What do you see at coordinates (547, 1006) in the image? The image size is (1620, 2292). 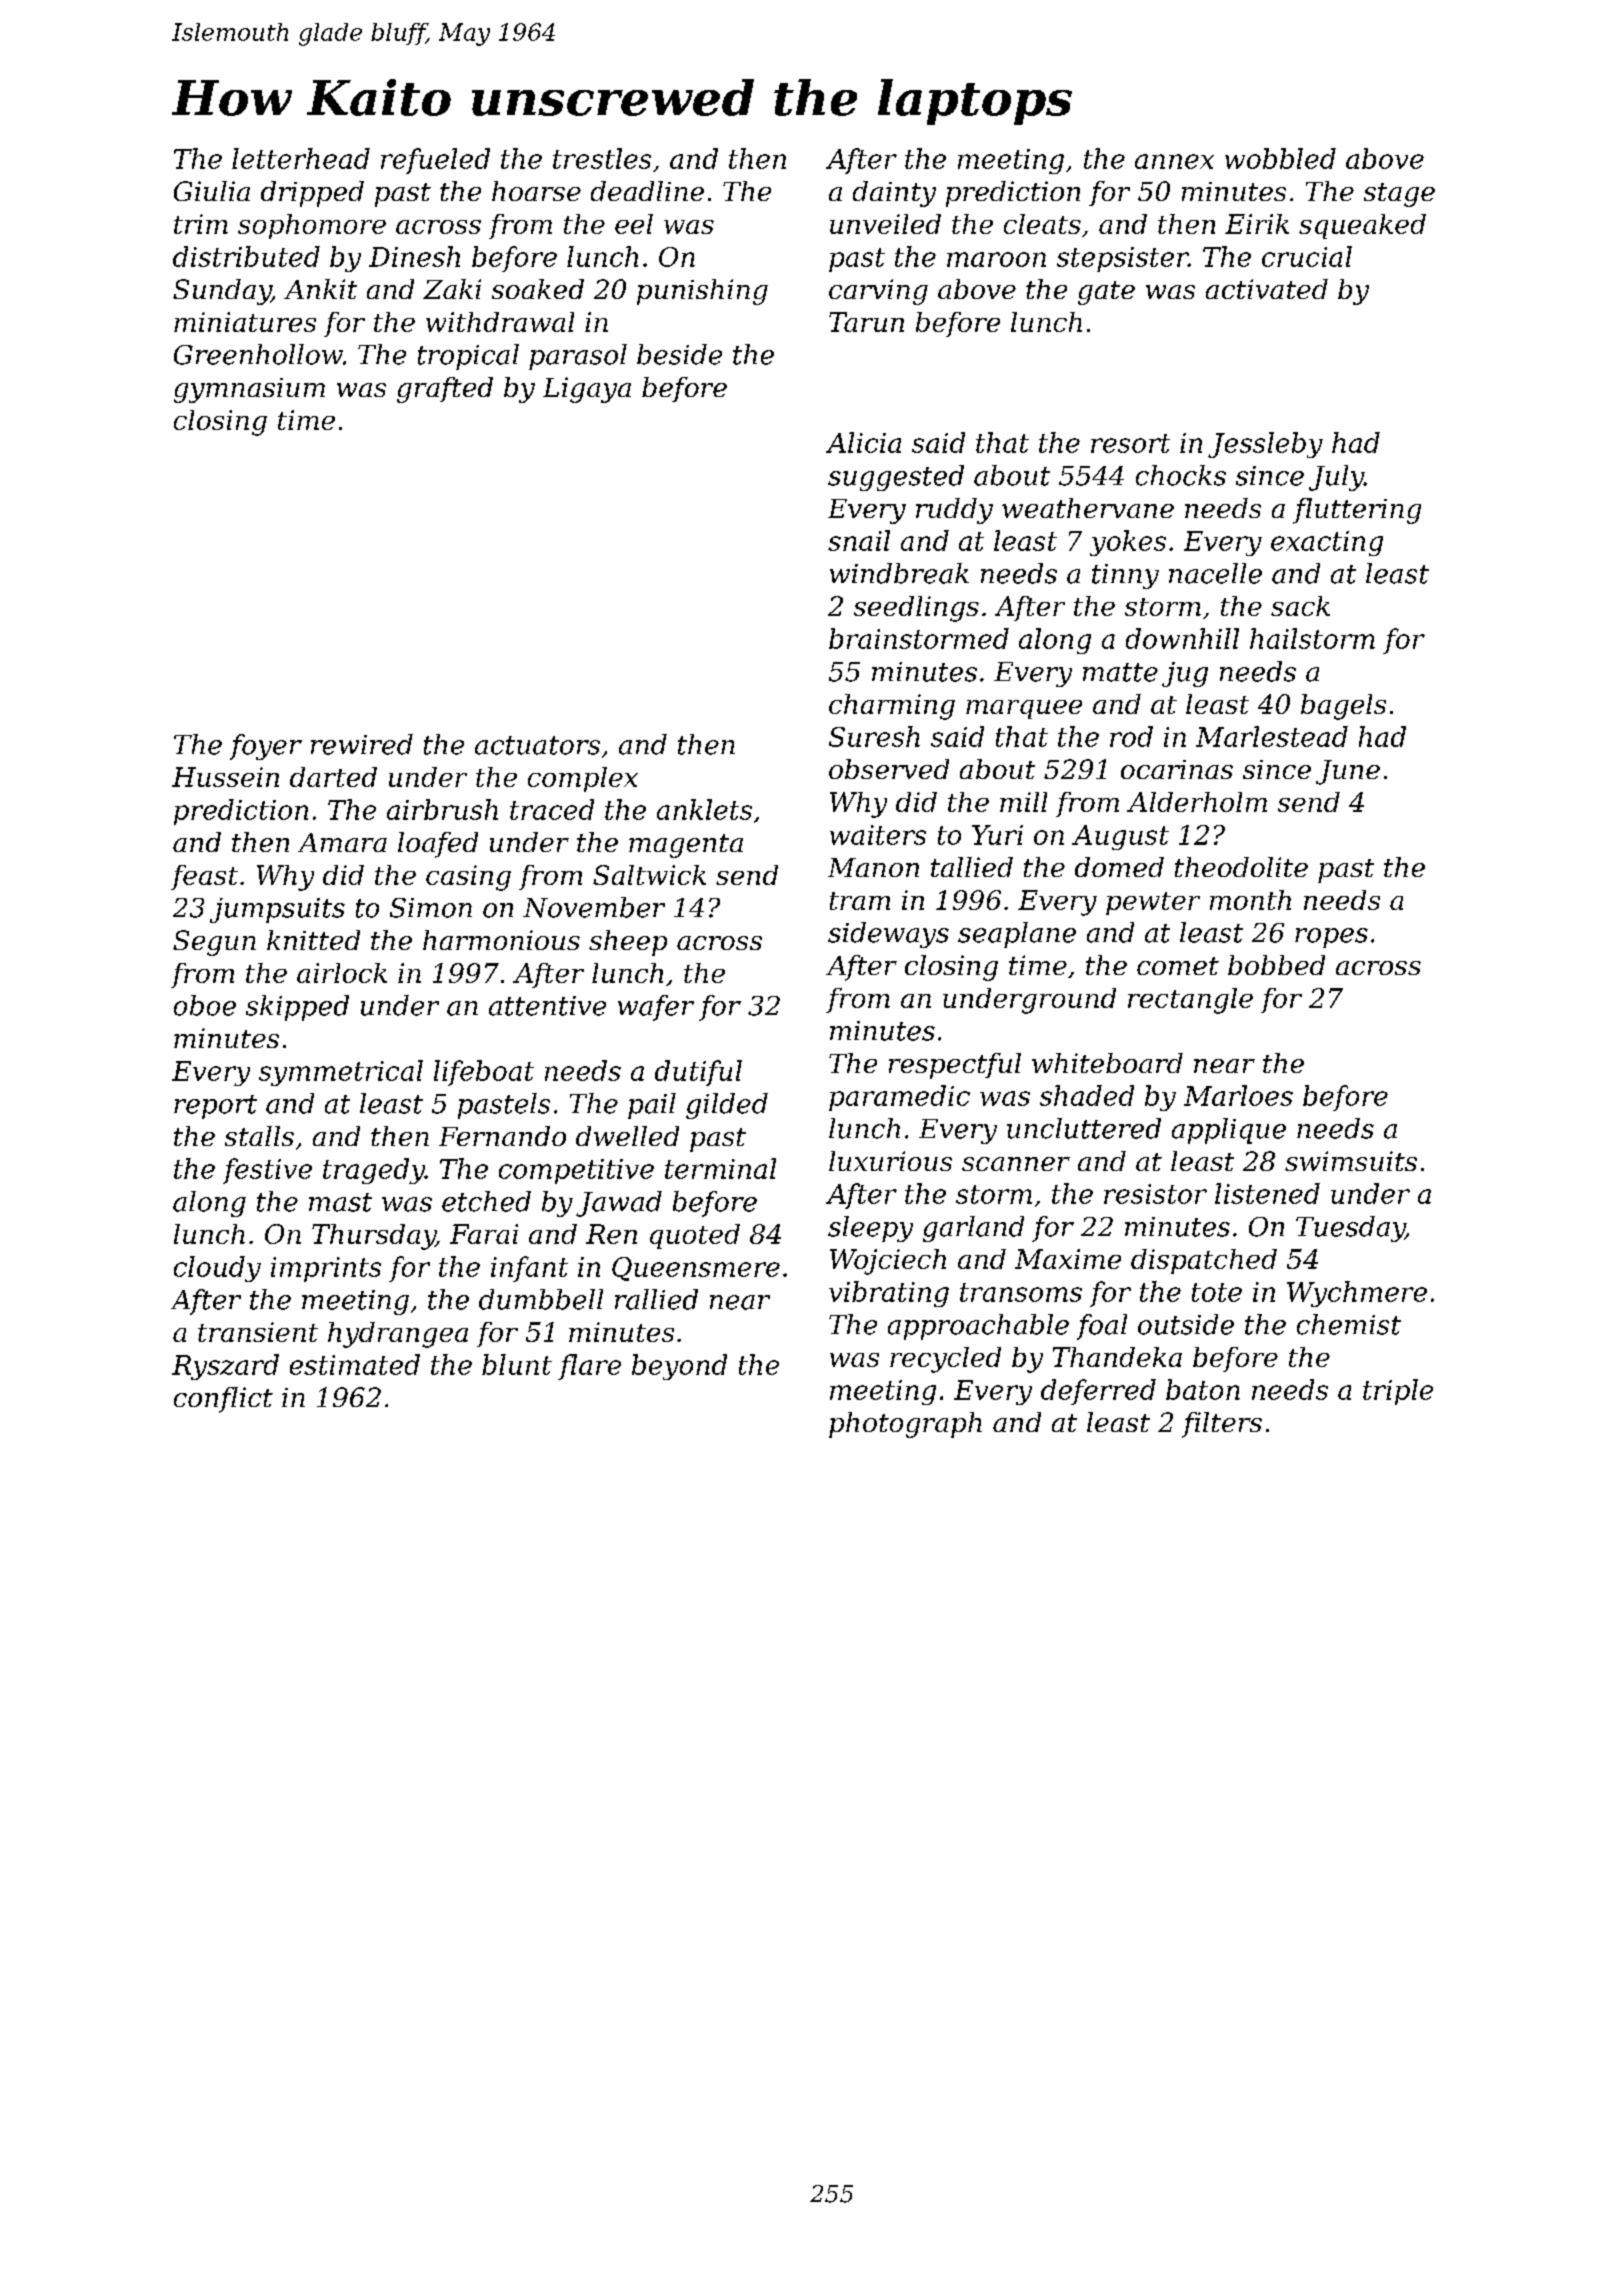 I see `attentive` at bounding box center [547, 1006].
